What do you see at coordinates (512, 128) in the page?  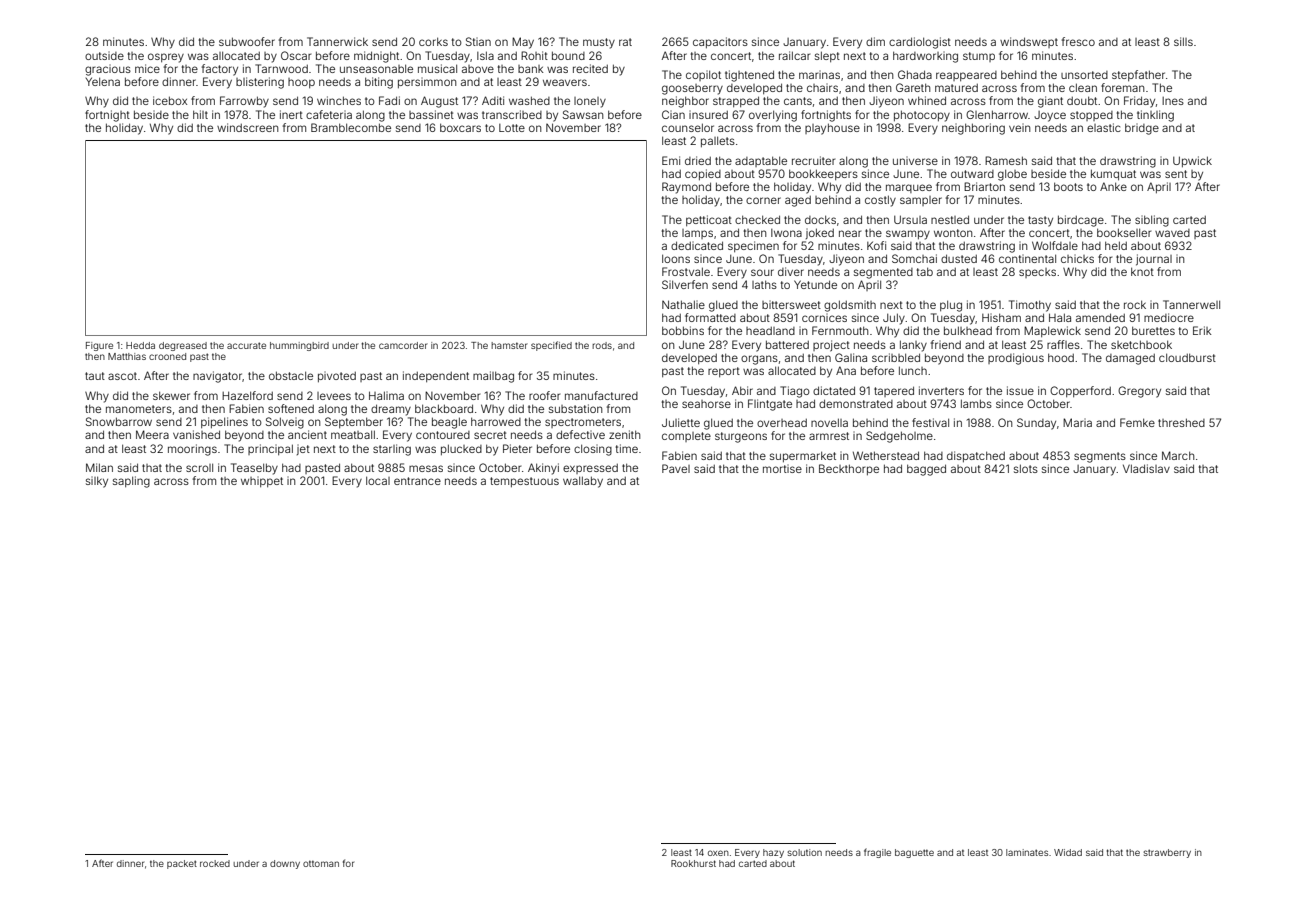 I see `Lotte` at bounding box center [512, 128].
